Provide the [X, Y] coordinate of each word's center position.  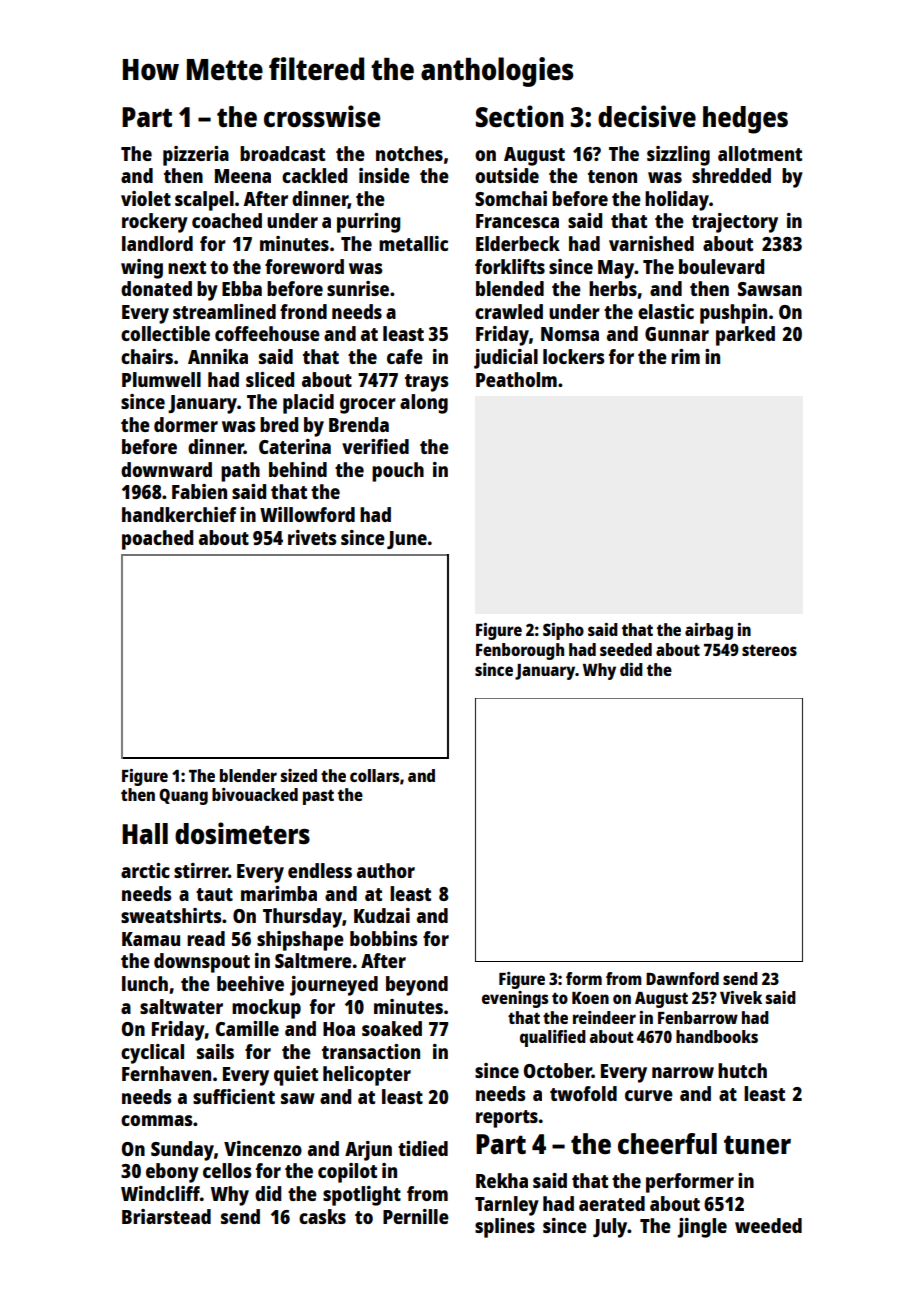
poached [157, 540]
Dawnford [682, 978]
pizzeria [196, 156]
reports [507, 1119]
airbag [709, 631]
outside [507, 175]
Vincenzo [263, 1148]
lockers [574, 356]
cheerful [667, 1143]
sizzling [678, 156]
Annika [218, 356]
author [386, 870]
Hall [145, 833]
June [407, 540]
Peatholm [516, 379]
